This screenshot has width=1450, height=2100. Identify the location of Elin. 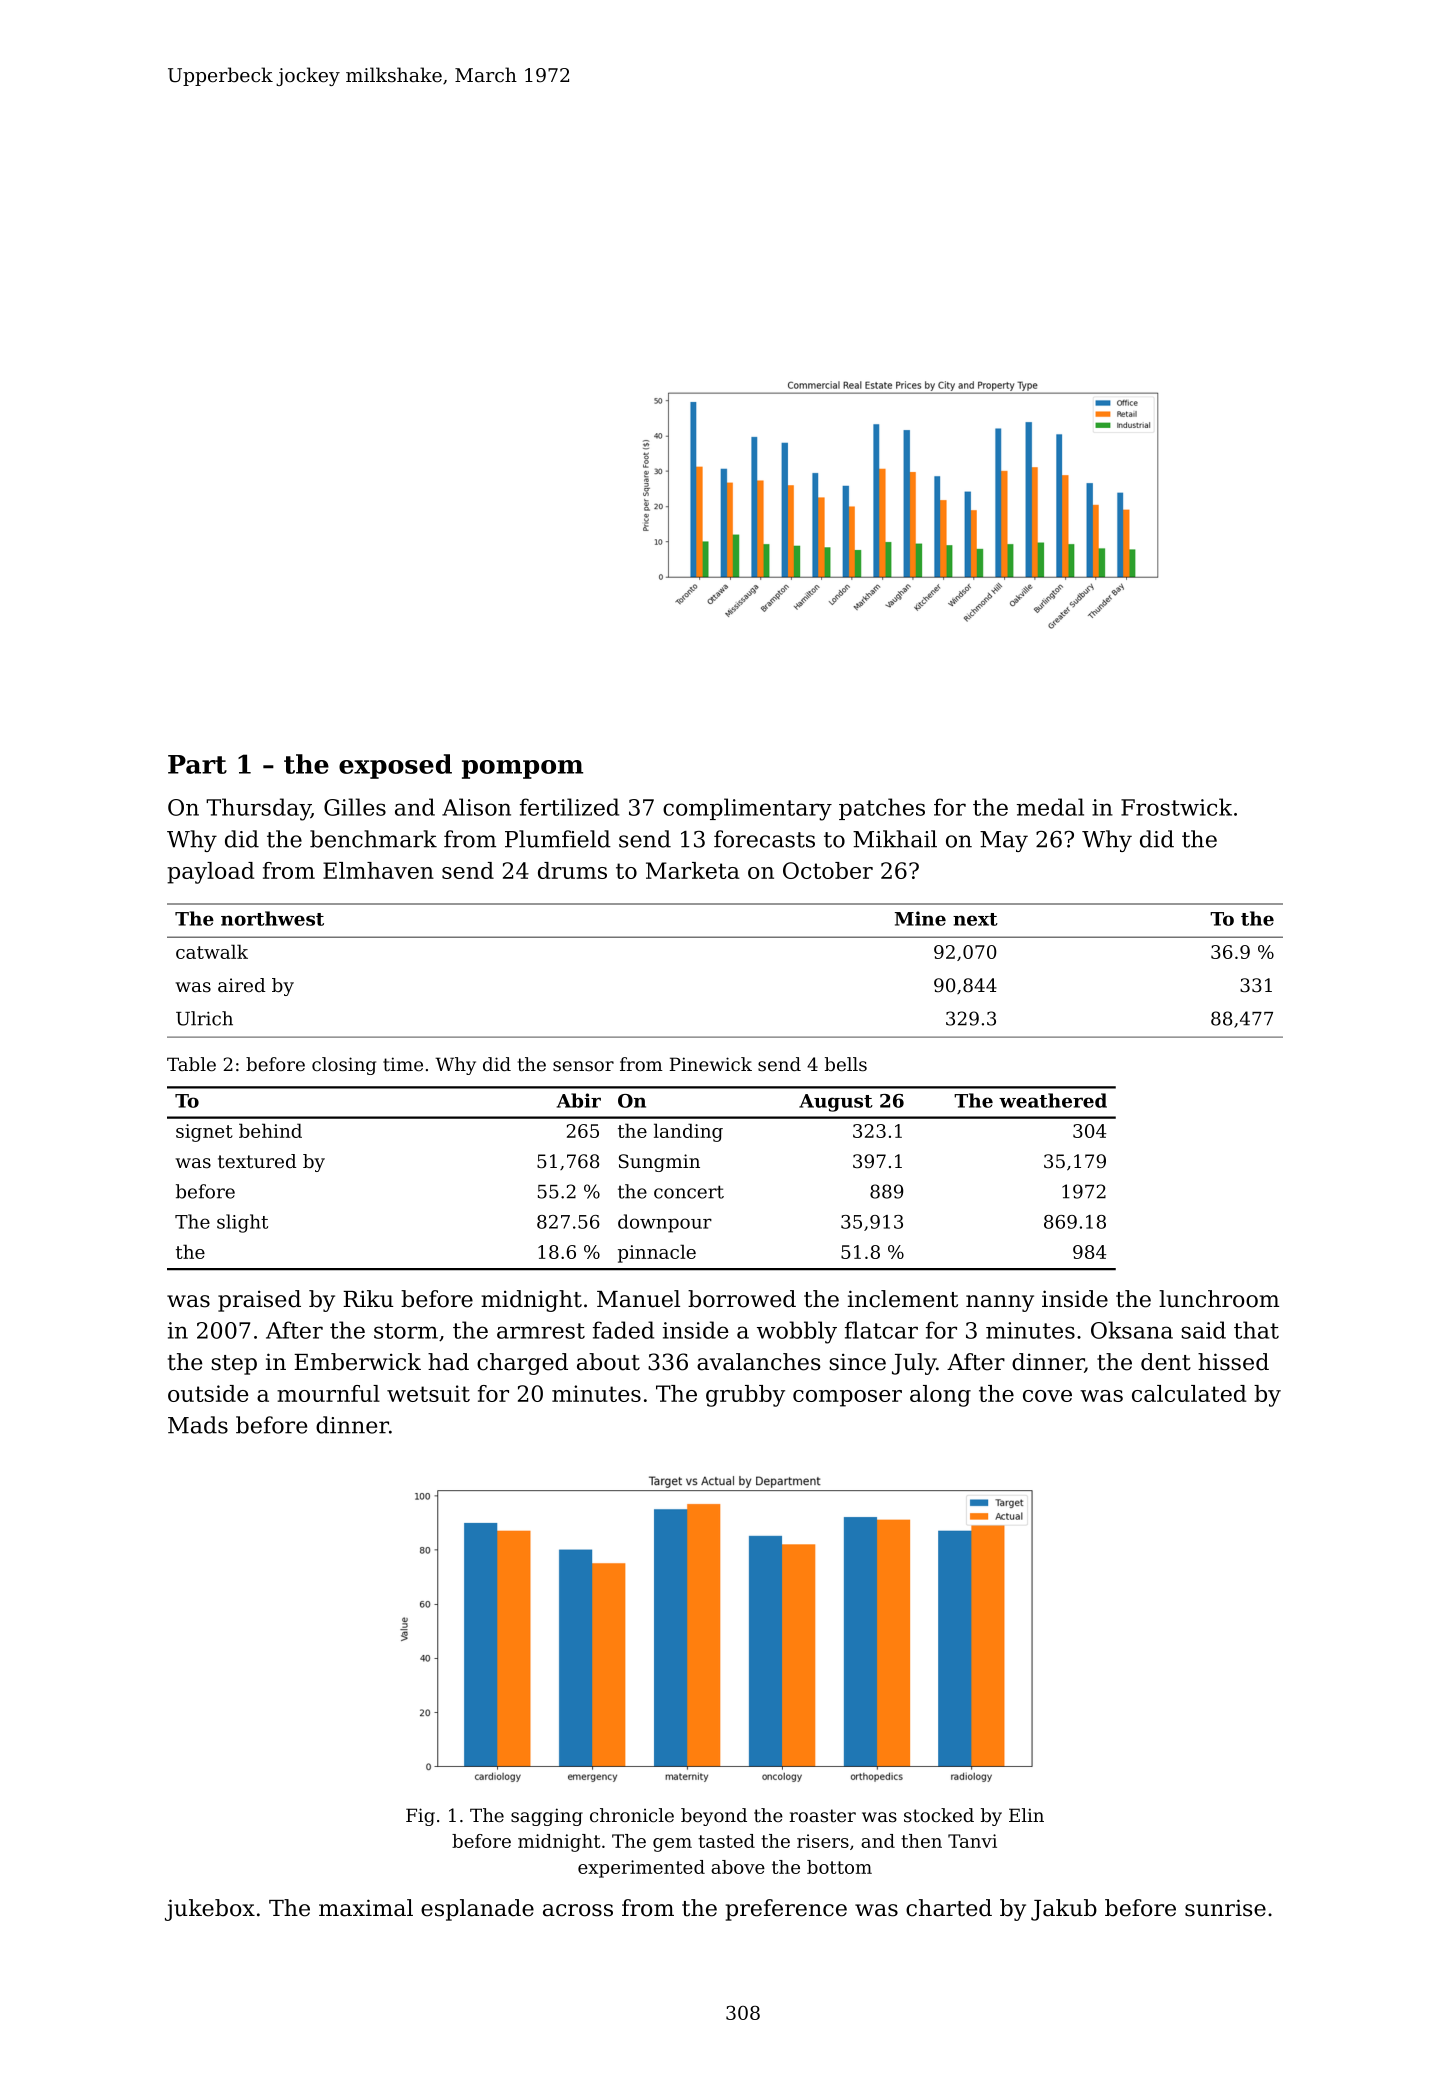
(1026, 1815).
